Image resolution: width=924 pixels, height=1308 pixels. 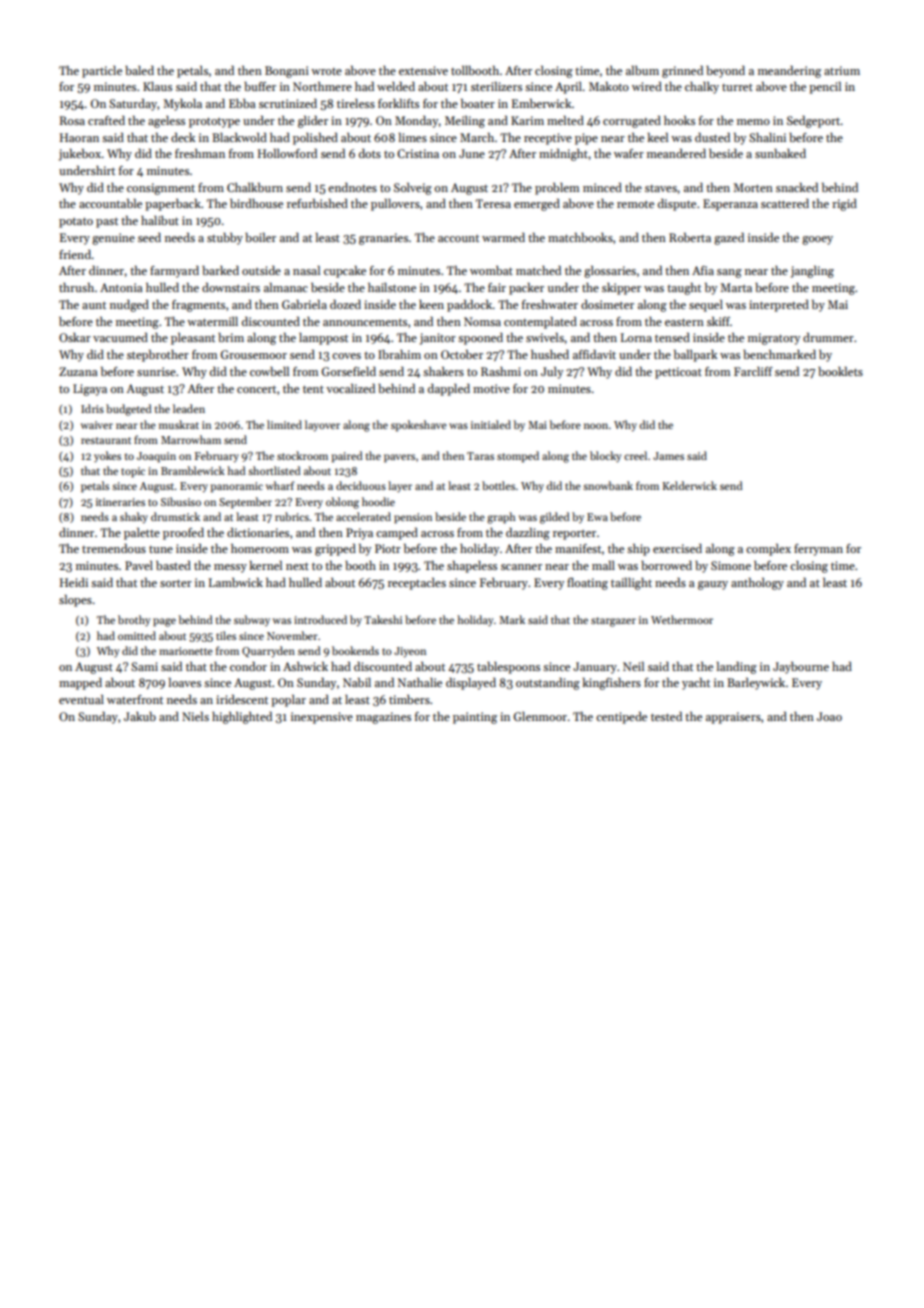 What do you see at coordinates (120, 502) in the page?
I see `itineraries` at bounding box center [120, 502].
